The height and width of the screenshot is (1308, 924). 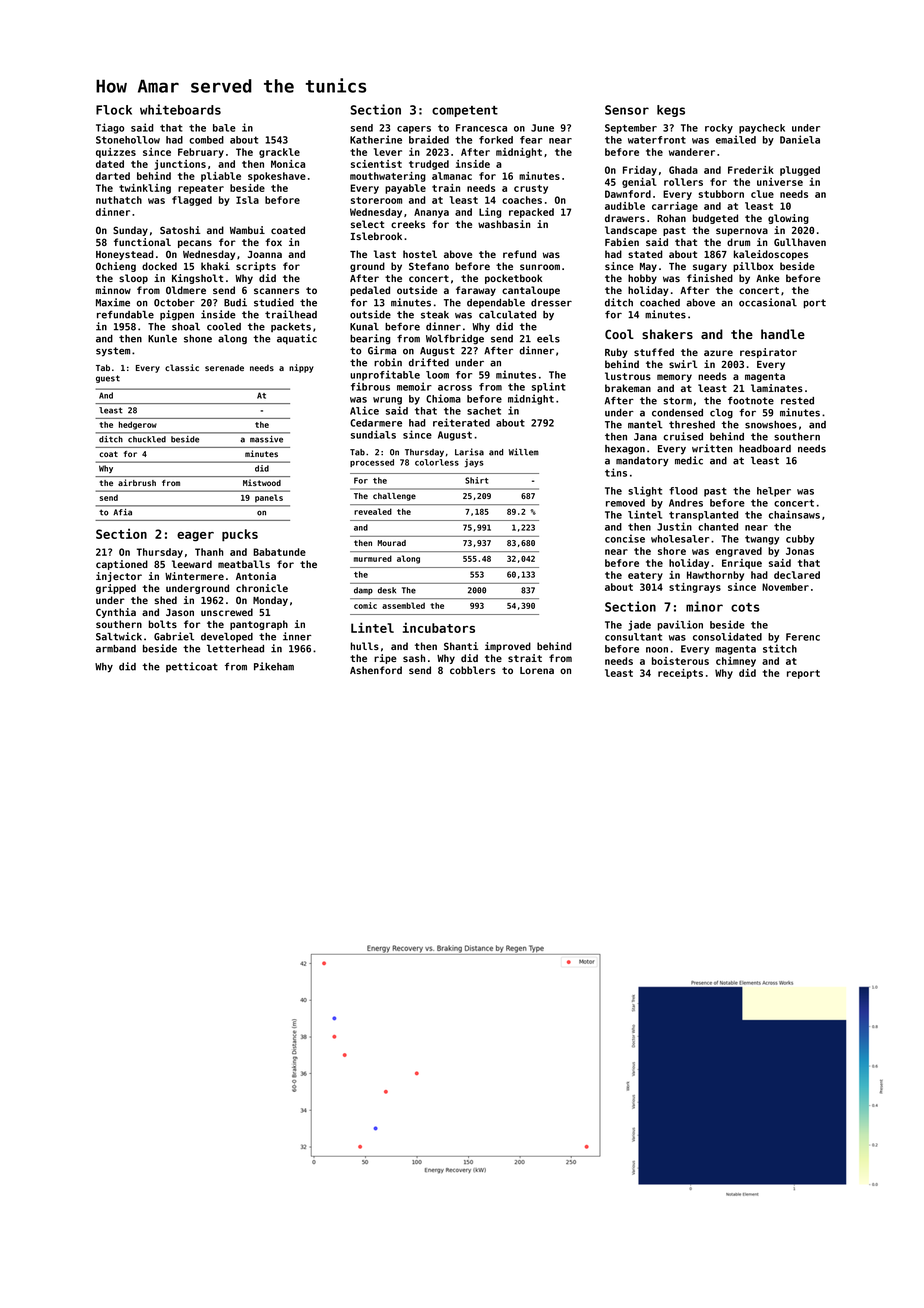 What do you see at coordinates (797, 401) in the screenshot?
I see `rested` at bounding box center [797, 401].
